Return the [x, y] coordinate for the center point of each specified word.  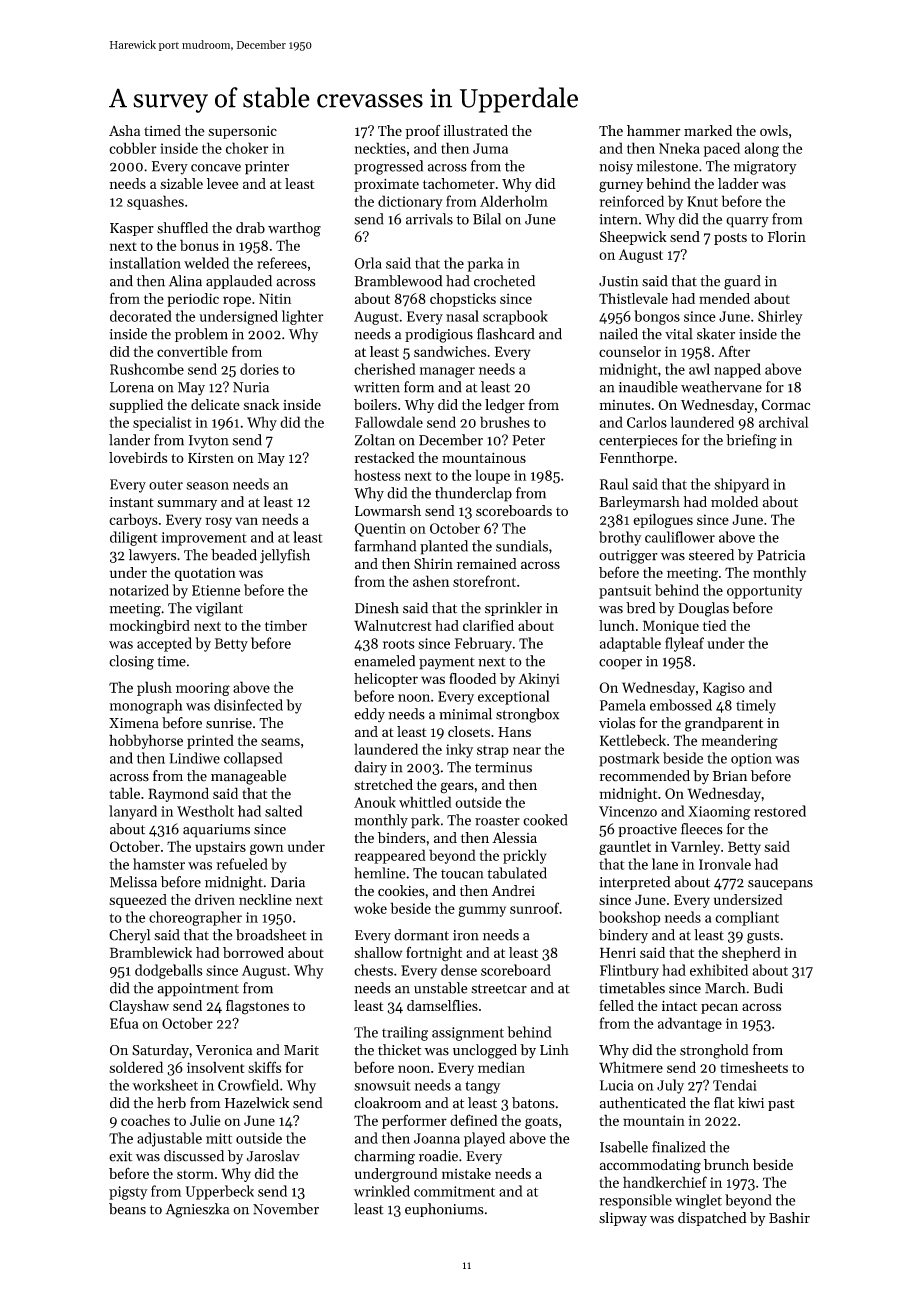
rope [237, 301]
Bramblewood [398, 281]
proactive [647, 830]
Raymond [178, 794]
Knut [702, 201]
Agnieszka [197, 1210]
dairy [370, 768]
